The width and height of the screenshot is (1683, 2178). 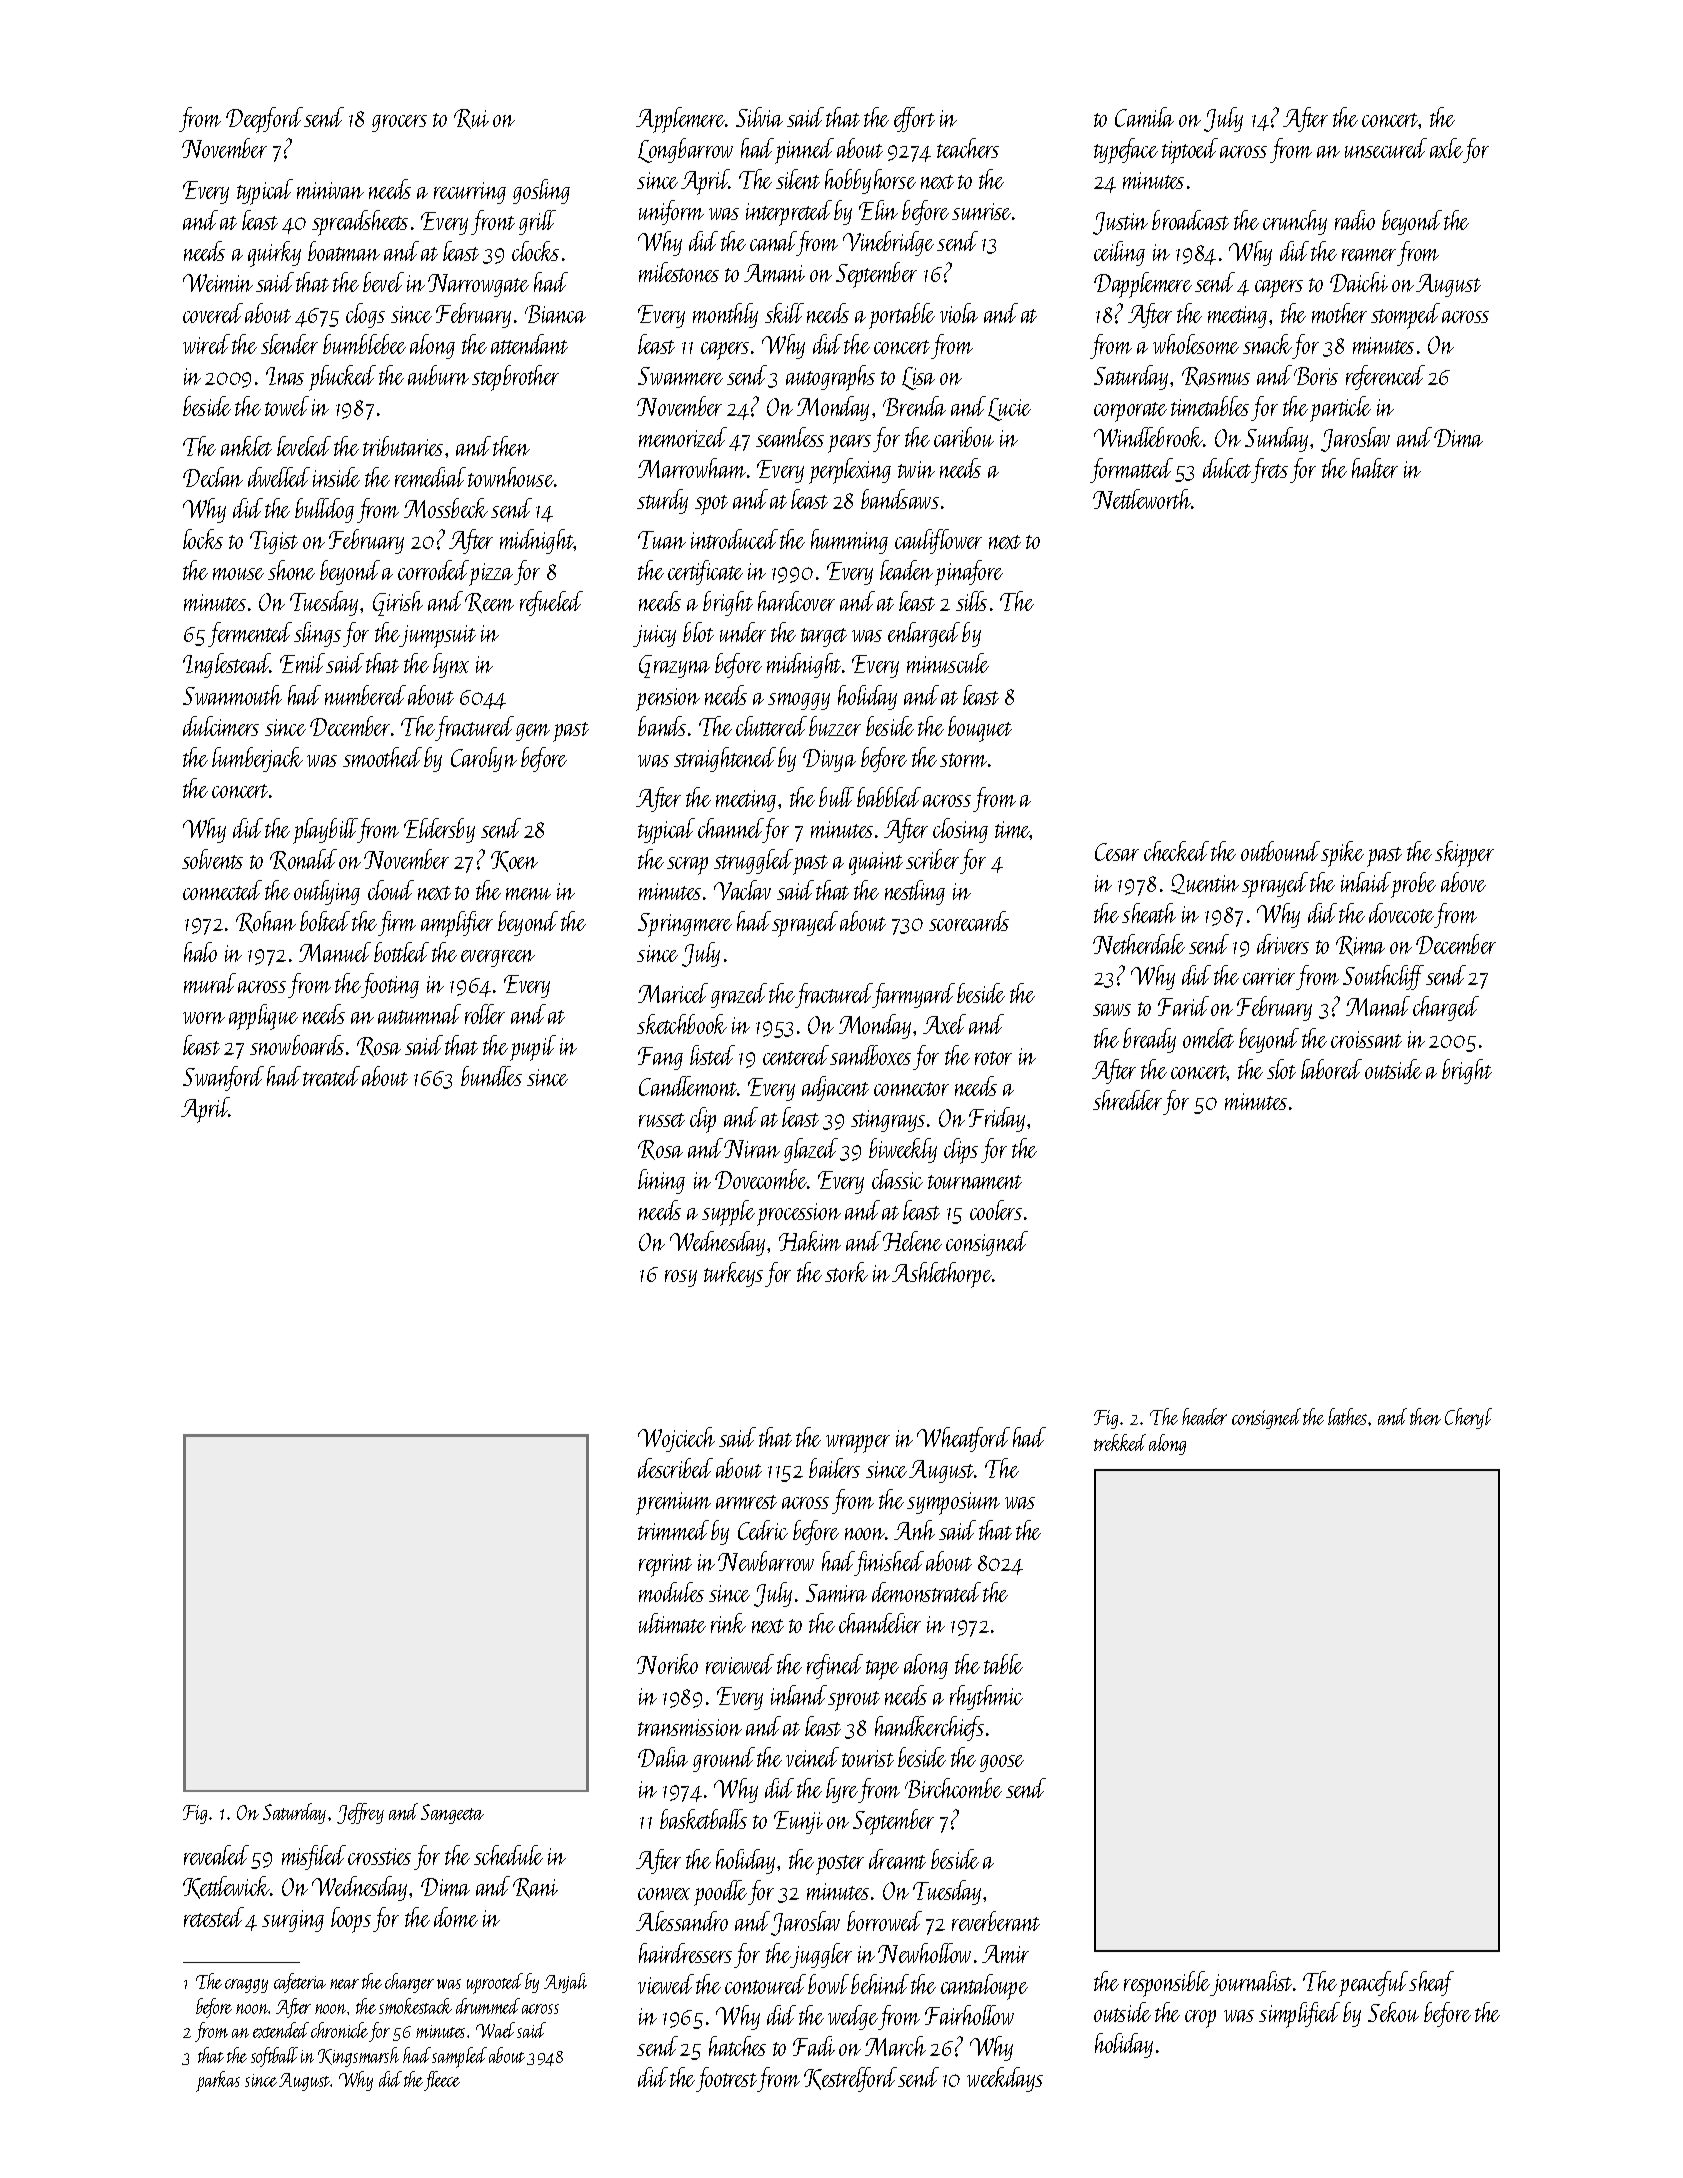 I want to click on pupil, so click(x=533, y=1048).
